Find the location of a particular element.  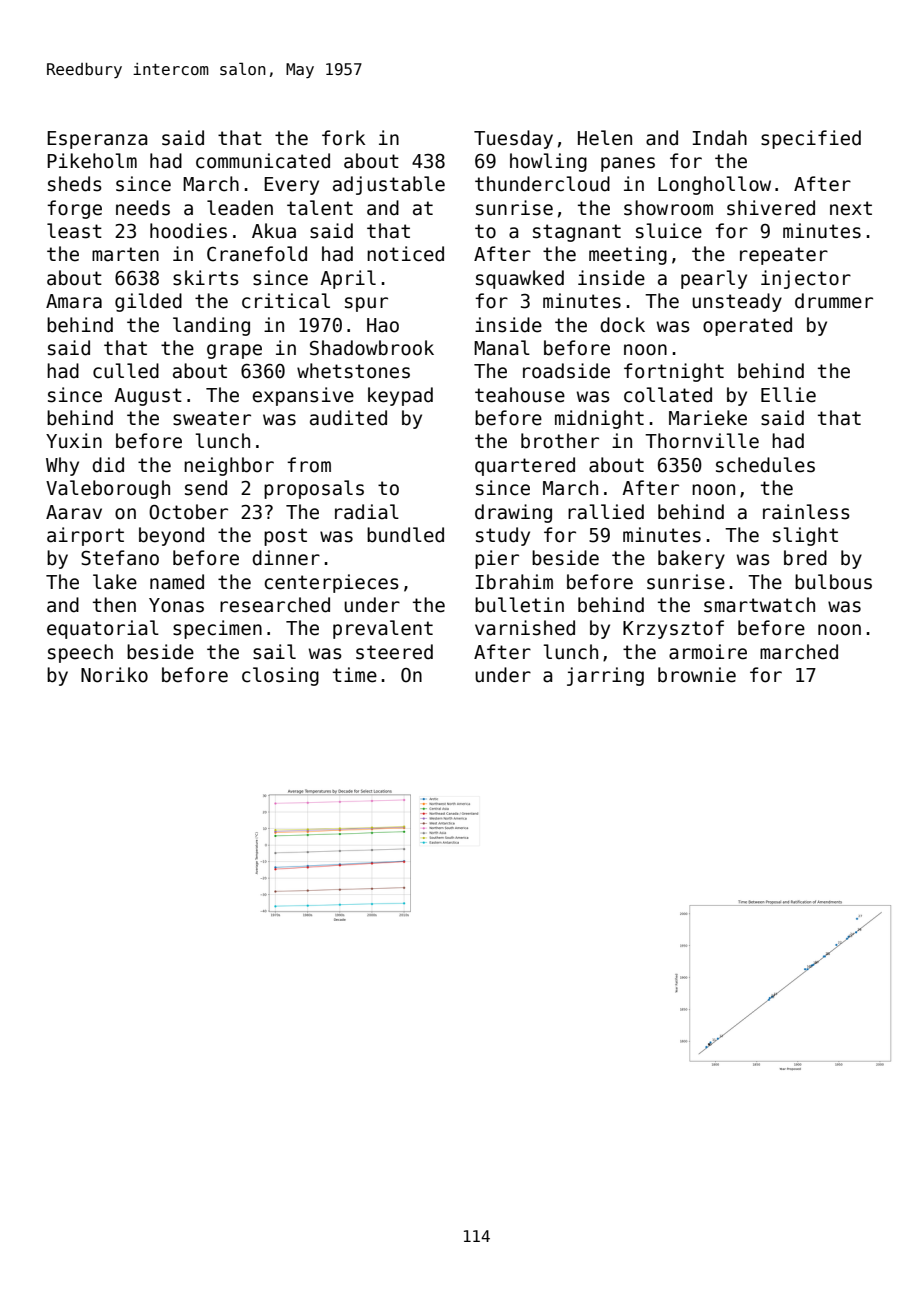

leaden is located at coordinates (240, 208).
